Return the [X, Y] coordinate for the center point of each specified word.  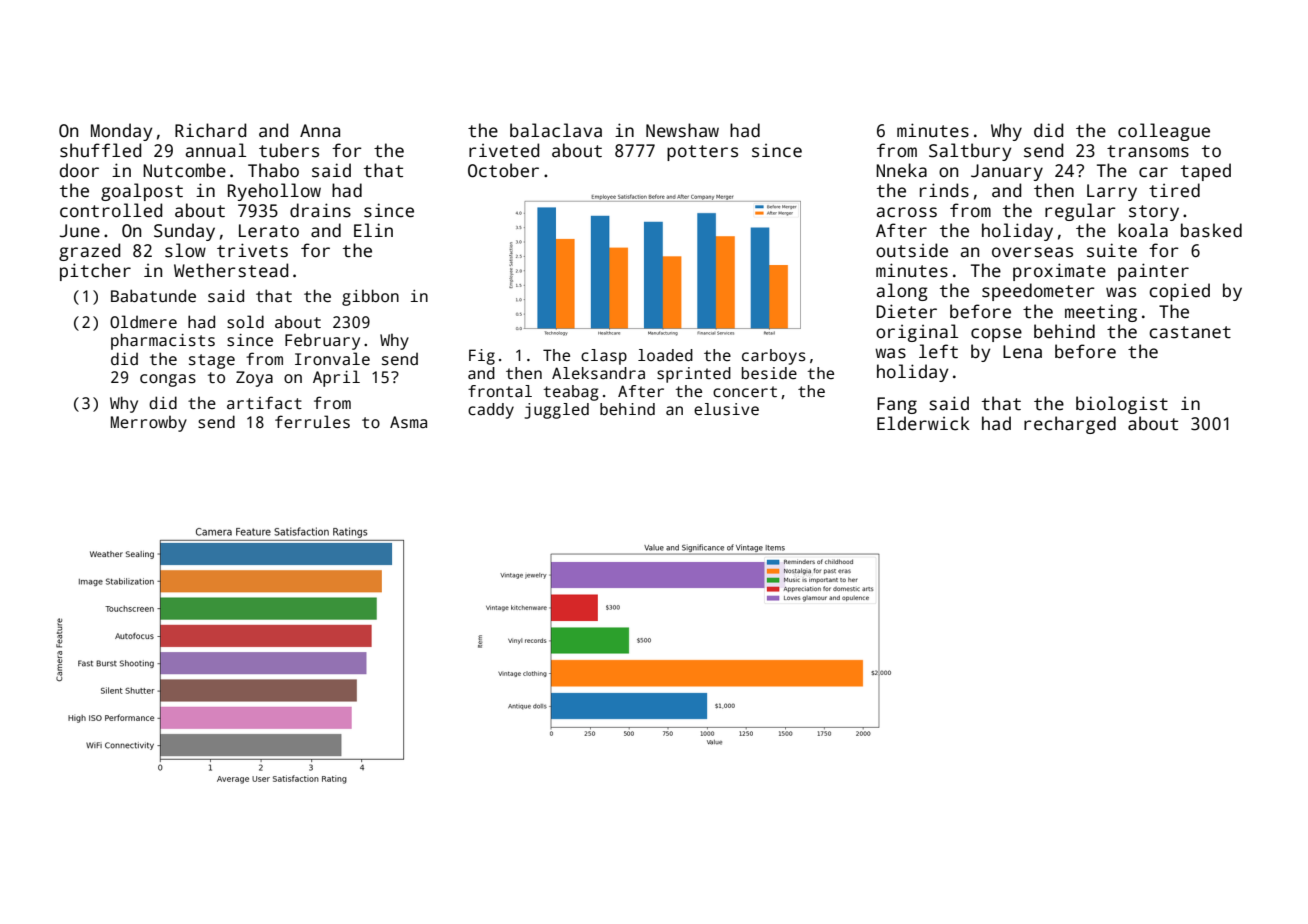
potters [702, 153]
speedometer [1038, 292]
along [902, 292]
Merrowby [149, 424]
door [79, 170]
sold [245, 322]
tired [1174, 190]
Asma [408, 422]
